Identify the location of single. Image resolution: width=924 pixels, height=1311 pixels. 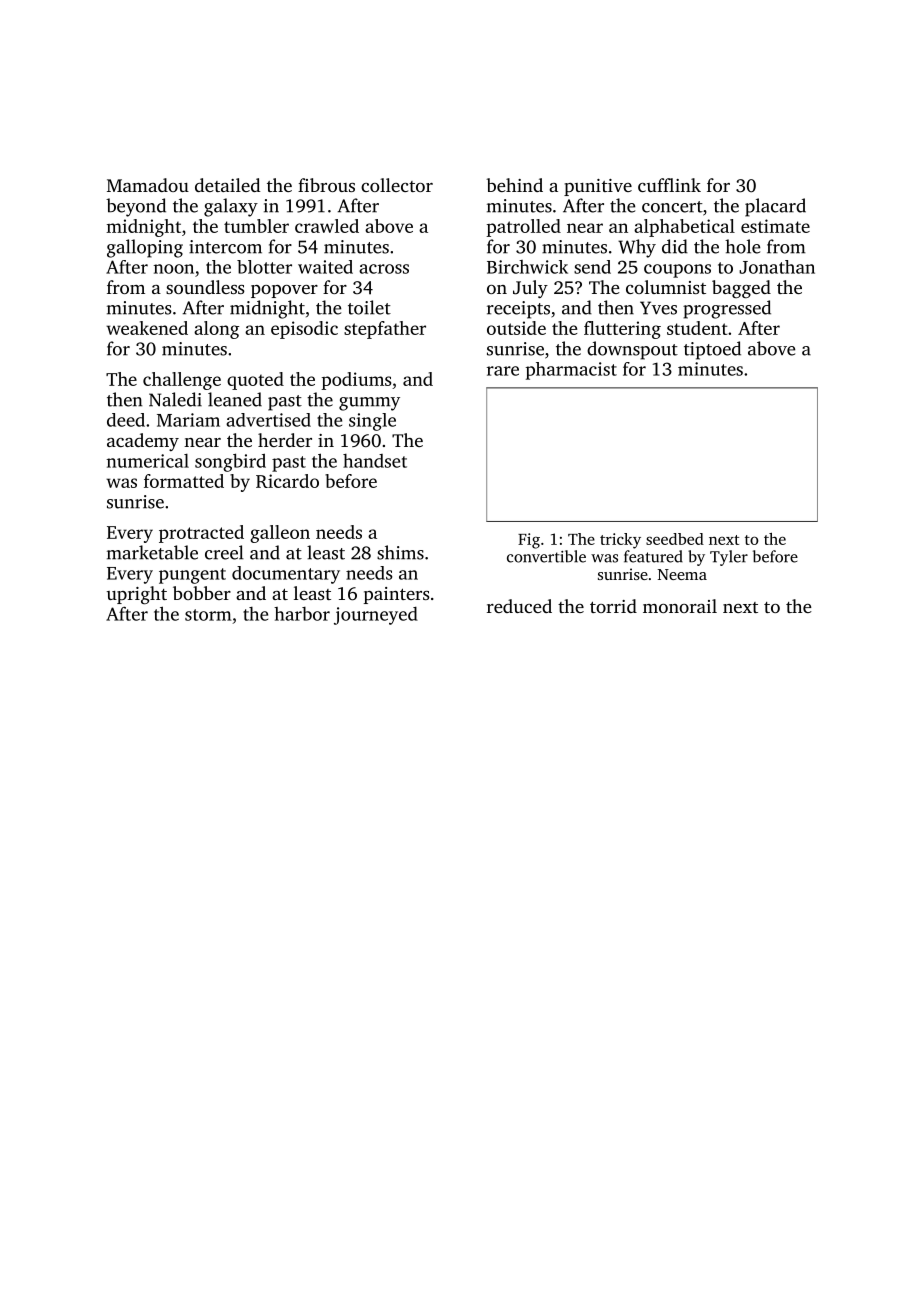
(372, 422).
